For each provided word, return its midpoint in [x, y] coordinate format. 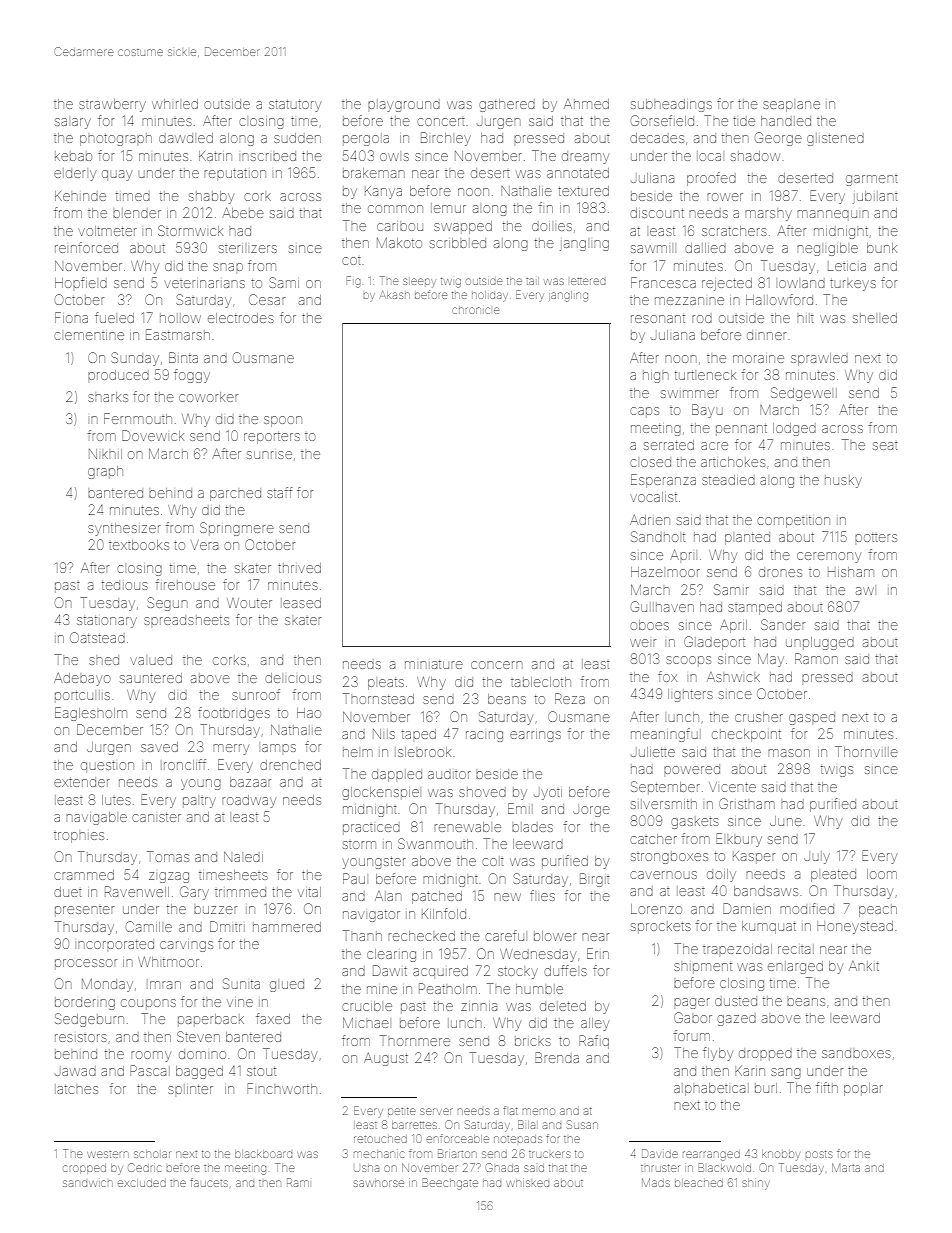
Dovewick [153, 435]
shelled [875, 318]
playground [404, 105]
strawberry [112, 105]
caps [644, 412]
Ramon [816, 658]
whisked [527, 1183]
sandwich [88, 1183]
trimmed [240, 892]
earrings [535, 736]
